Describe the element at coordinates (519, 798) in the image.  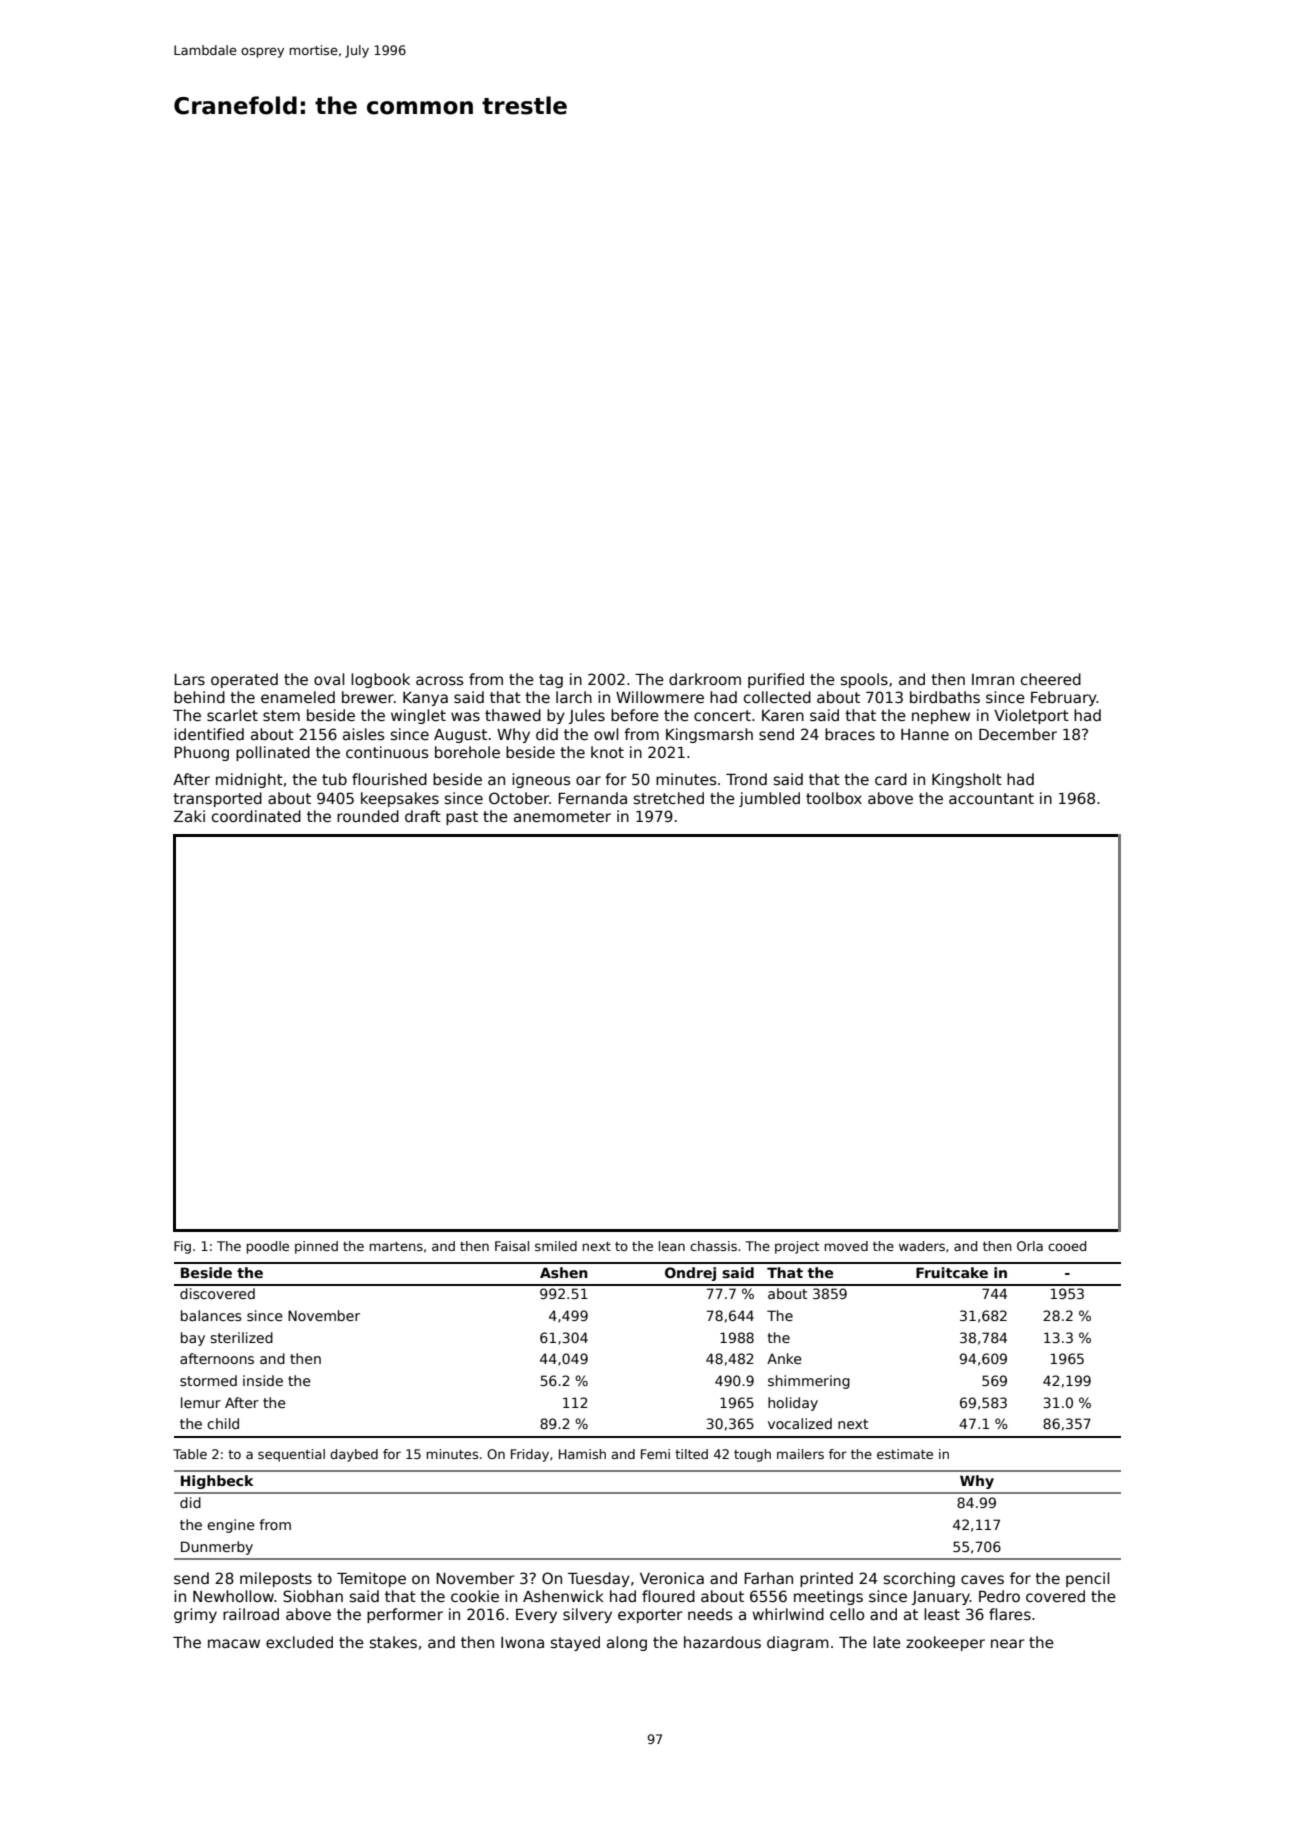
I see `October` at that location.
